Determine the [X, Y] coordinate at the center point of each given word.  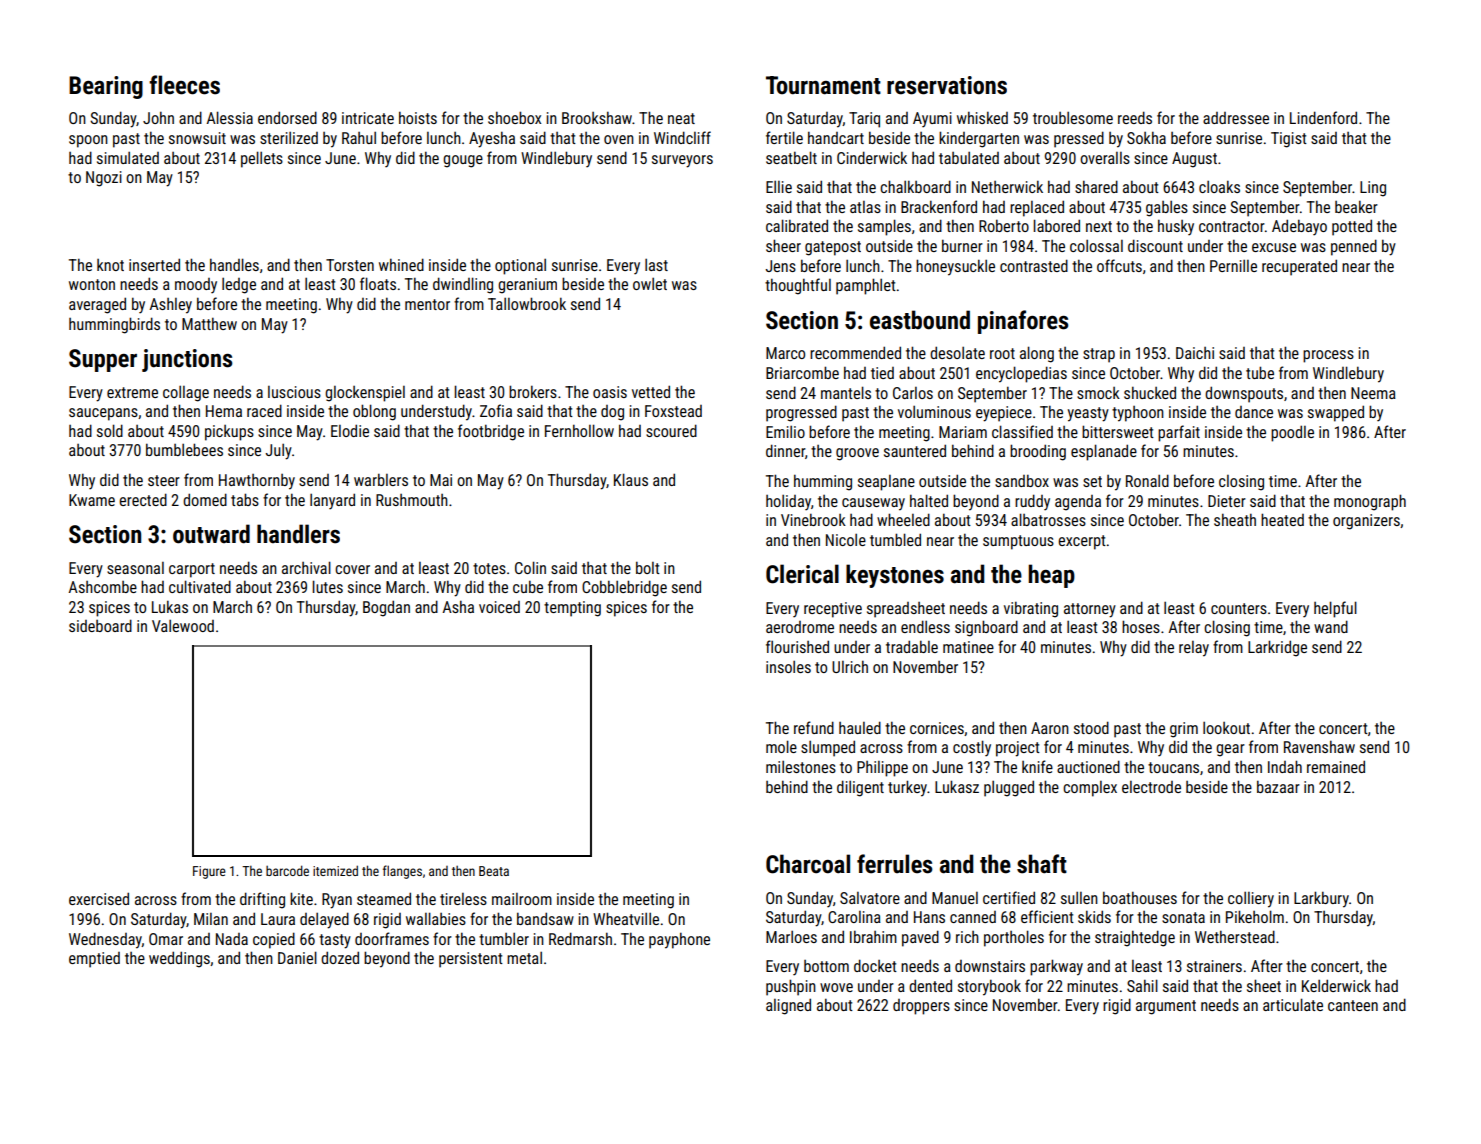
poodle [1292, 433]
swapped [1336, 413]
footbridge [491, 432]
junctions [187, 360]
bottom [826, 966]
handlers [298, 534]
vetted [651, 391]
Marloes [791, 937]
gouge [463, 161]
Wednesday [105, 940]
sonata [1183, 917]
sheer [783, 245]
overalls [1105, 158]
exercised [99, 898]
